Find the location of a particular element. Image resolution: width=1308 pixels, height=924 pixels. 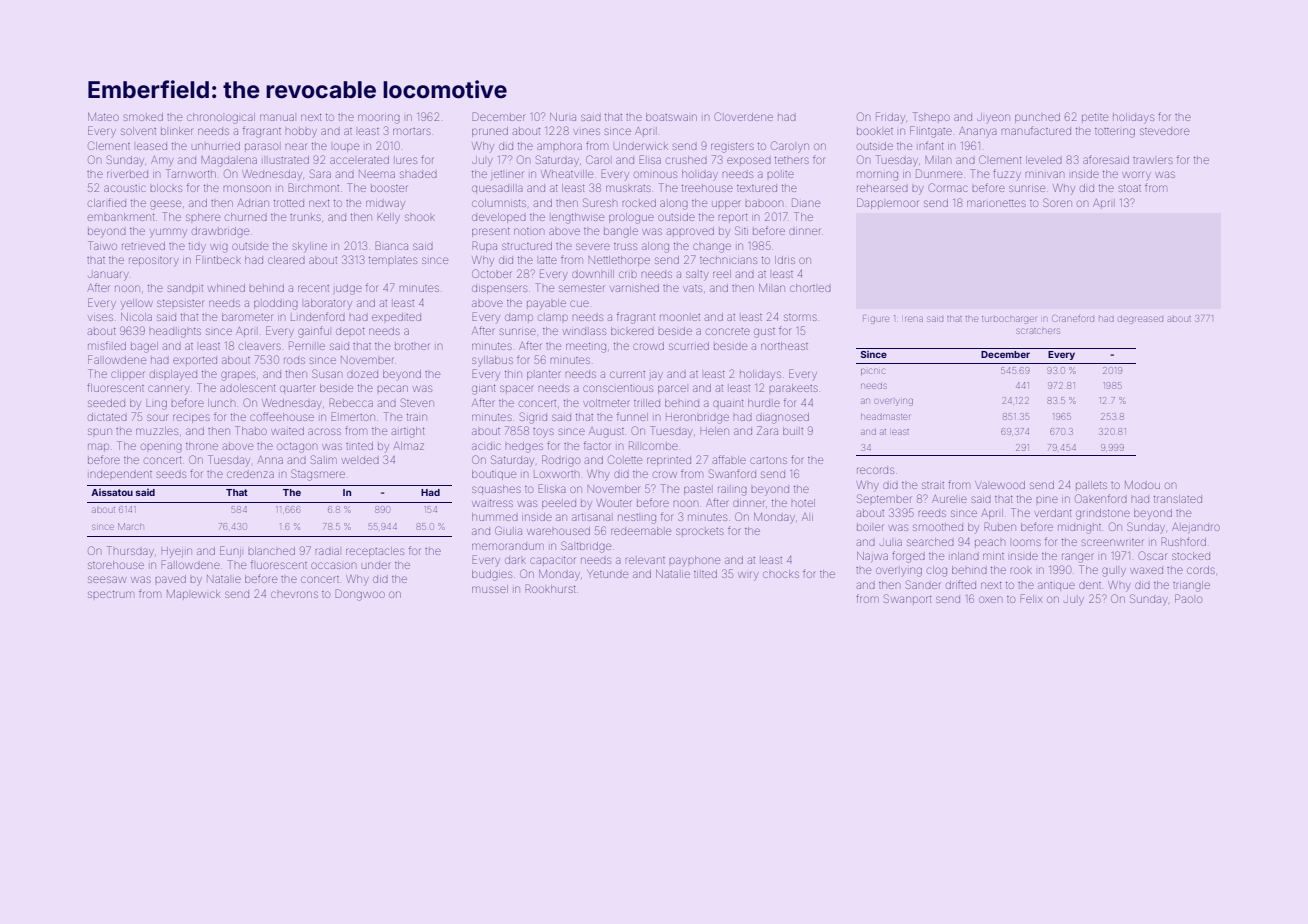

Nuria is located at coordinates (563, 117).
